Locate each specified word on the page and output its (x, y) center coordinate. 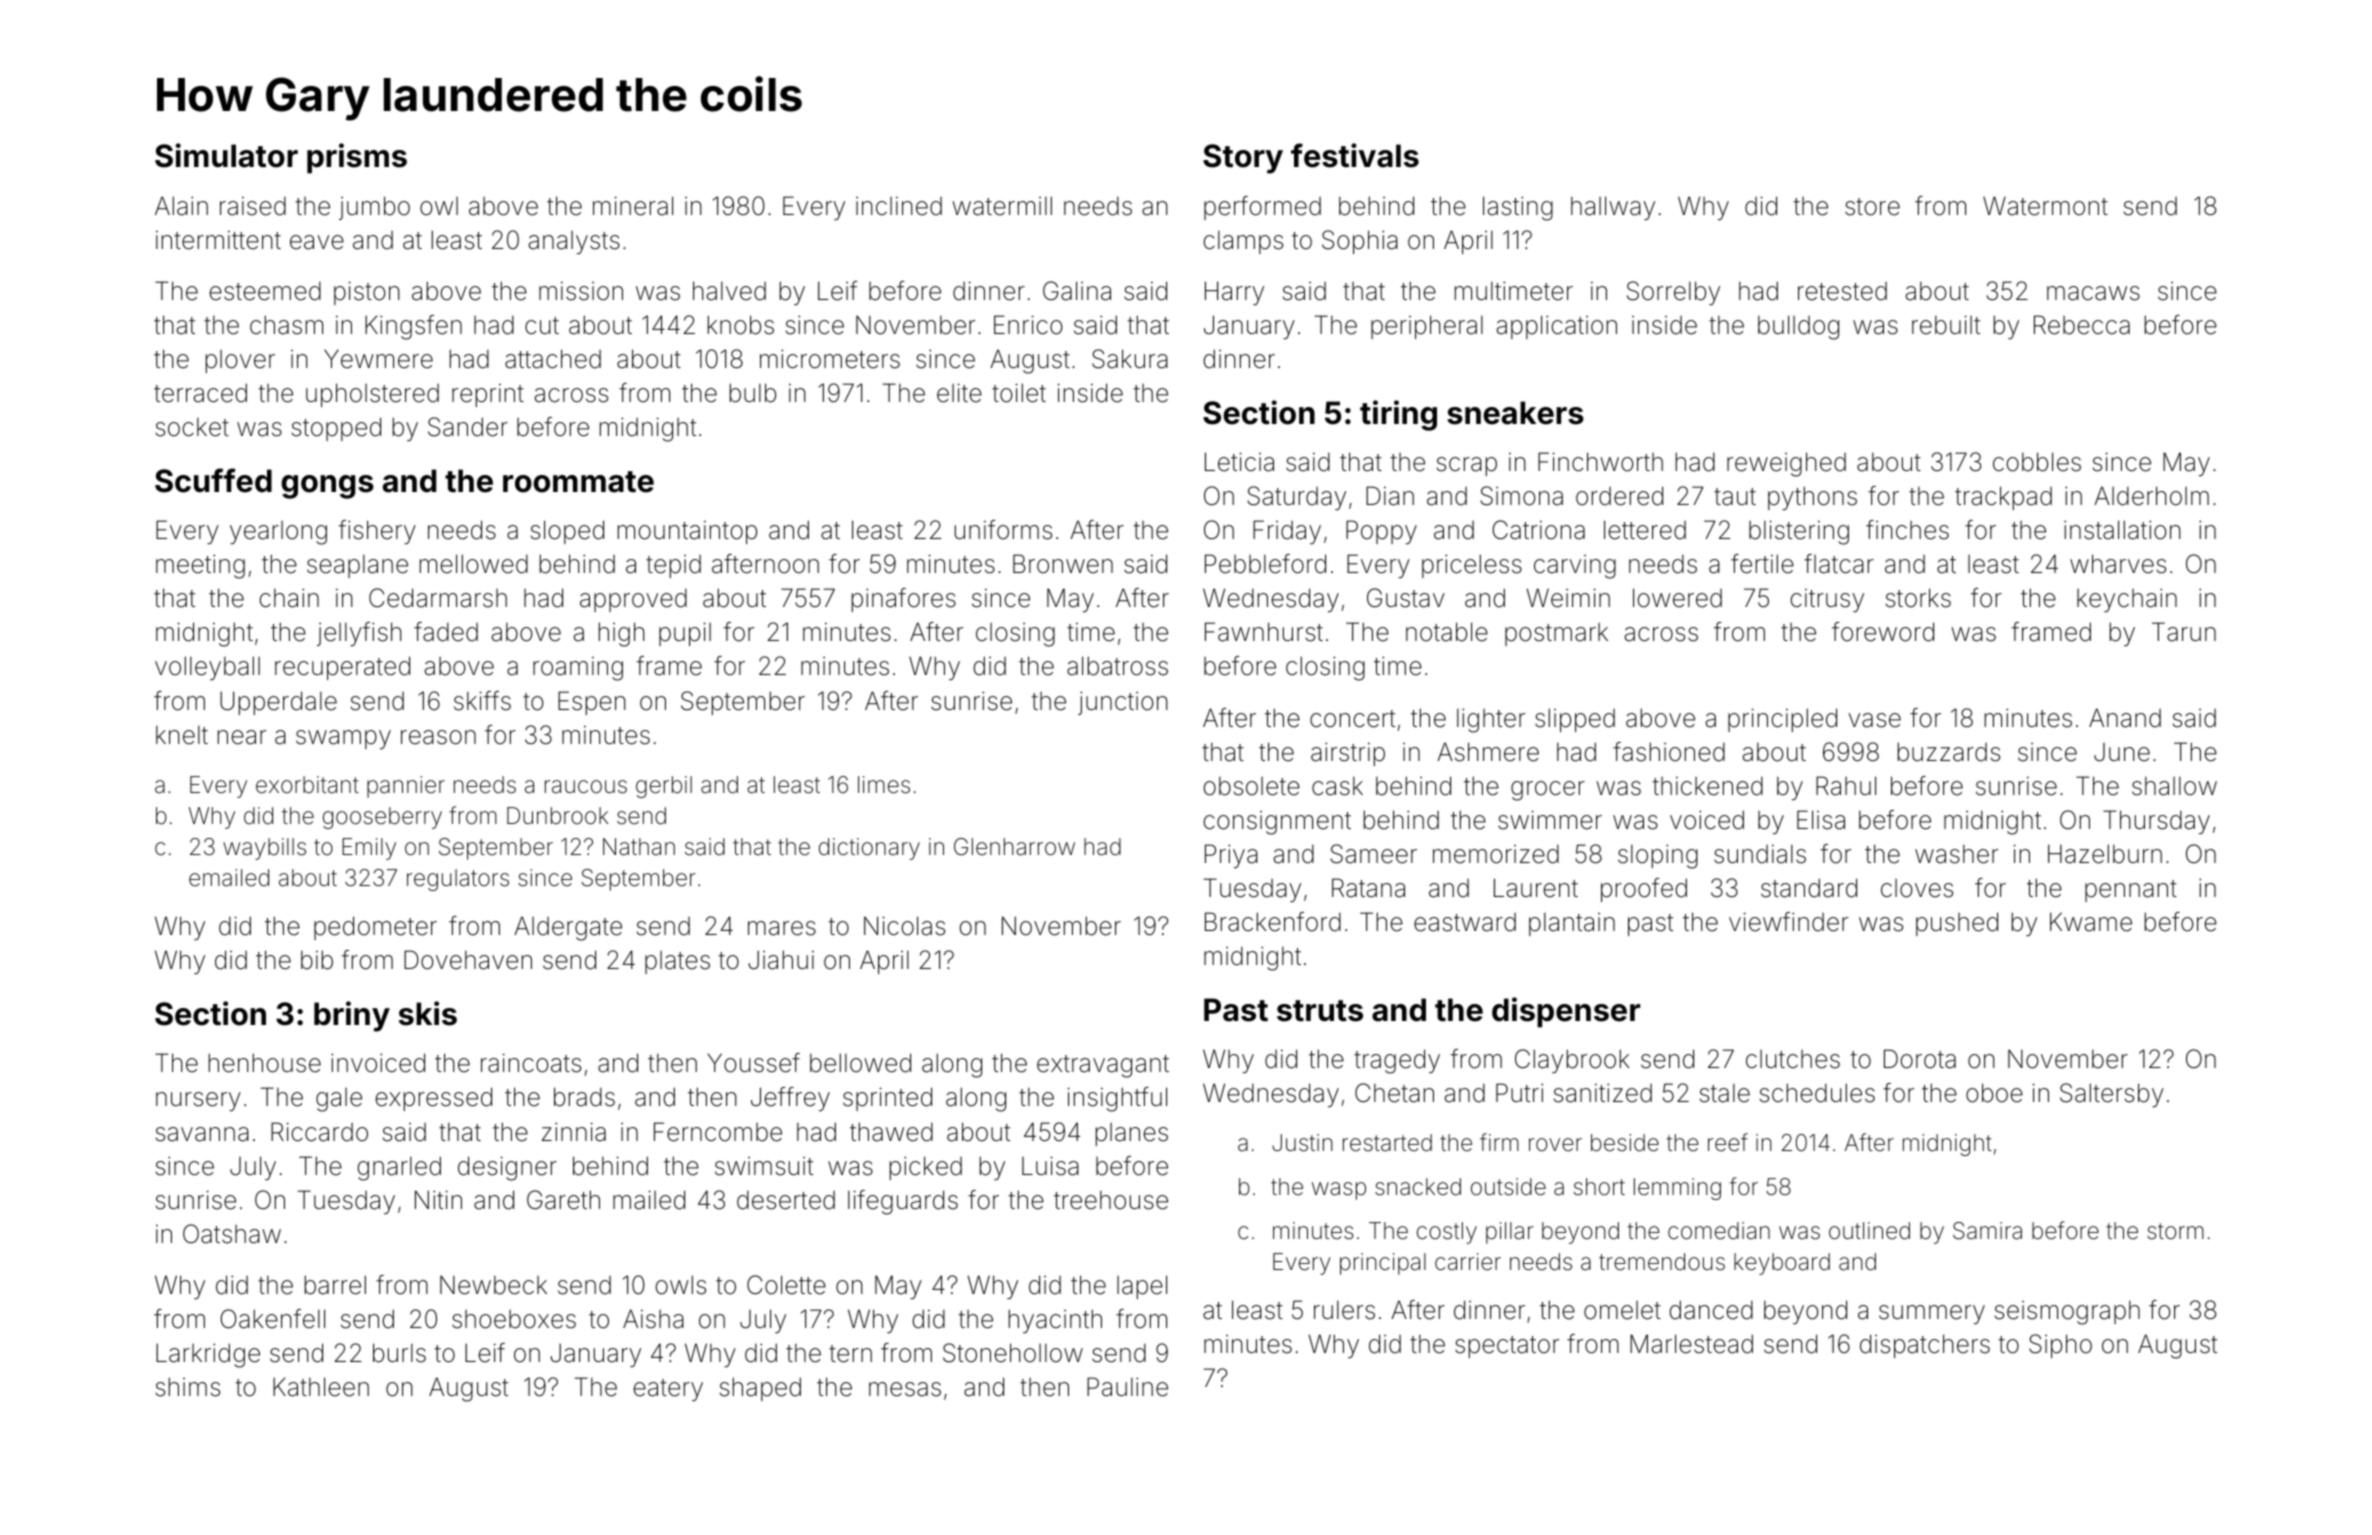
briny (352, 1016)
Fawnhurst (1264, 632)
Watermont (2045, 206)
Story (1243, 159)
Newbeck (493, 1285)
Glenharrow (1014, 847)
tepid (673, 566)
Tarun (2184, 632)
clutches (1793, 1059)
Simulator (226, 155)
